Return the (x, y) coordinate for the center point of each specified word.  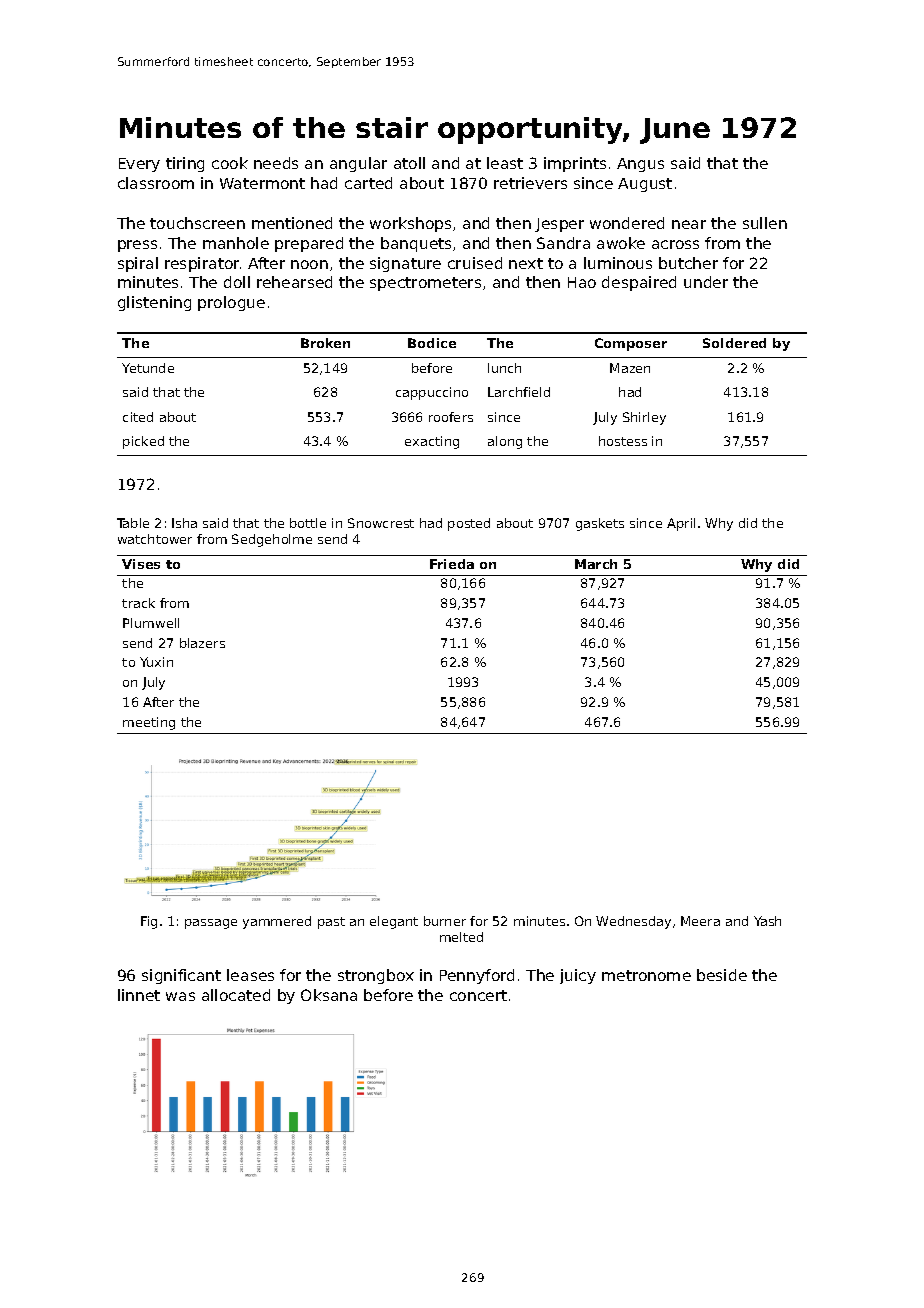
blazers (202, 643)
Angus (640, 165)
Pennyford (477, 976)
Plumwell (151, 623)
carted (368, 183)
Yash (767, 921)
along (505, 442)
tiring (185, 164)
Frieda (452, 564)
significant (181, 976)
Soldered (734, 343)
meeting (149, 723)
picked (143, 442)
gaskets (600, 524)
